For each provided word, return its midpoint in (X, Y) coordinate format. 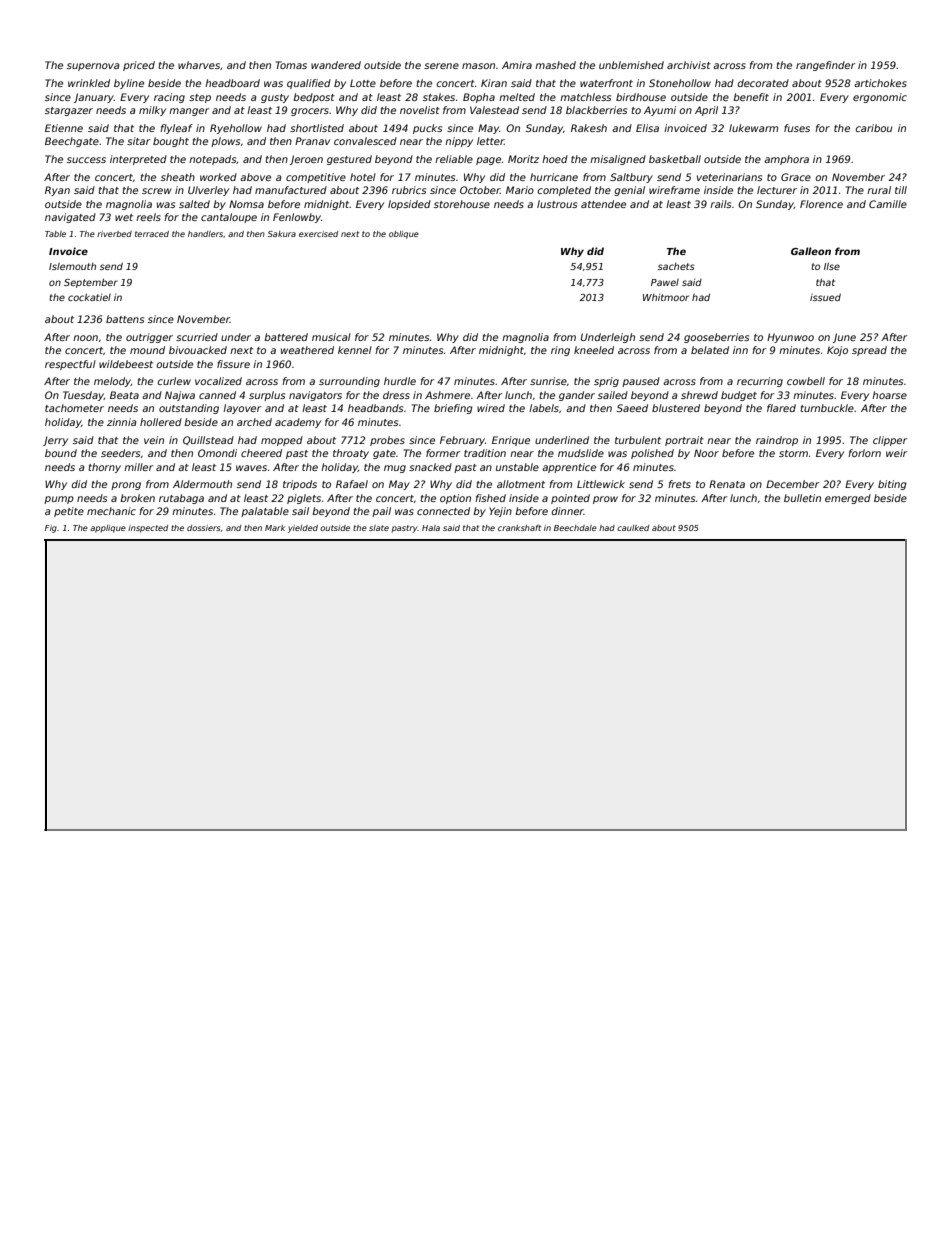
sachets (676, 266)
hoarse (889, 395)
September (91, 283)
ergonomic (880, 98)
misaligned (618, 160)
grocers (310, 112)
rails (720, 204)
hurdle (400, 381)
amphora (786, 160)
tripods (300, 485)
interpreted (138, 160)
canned (217, 395)
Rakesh (589, 128)
